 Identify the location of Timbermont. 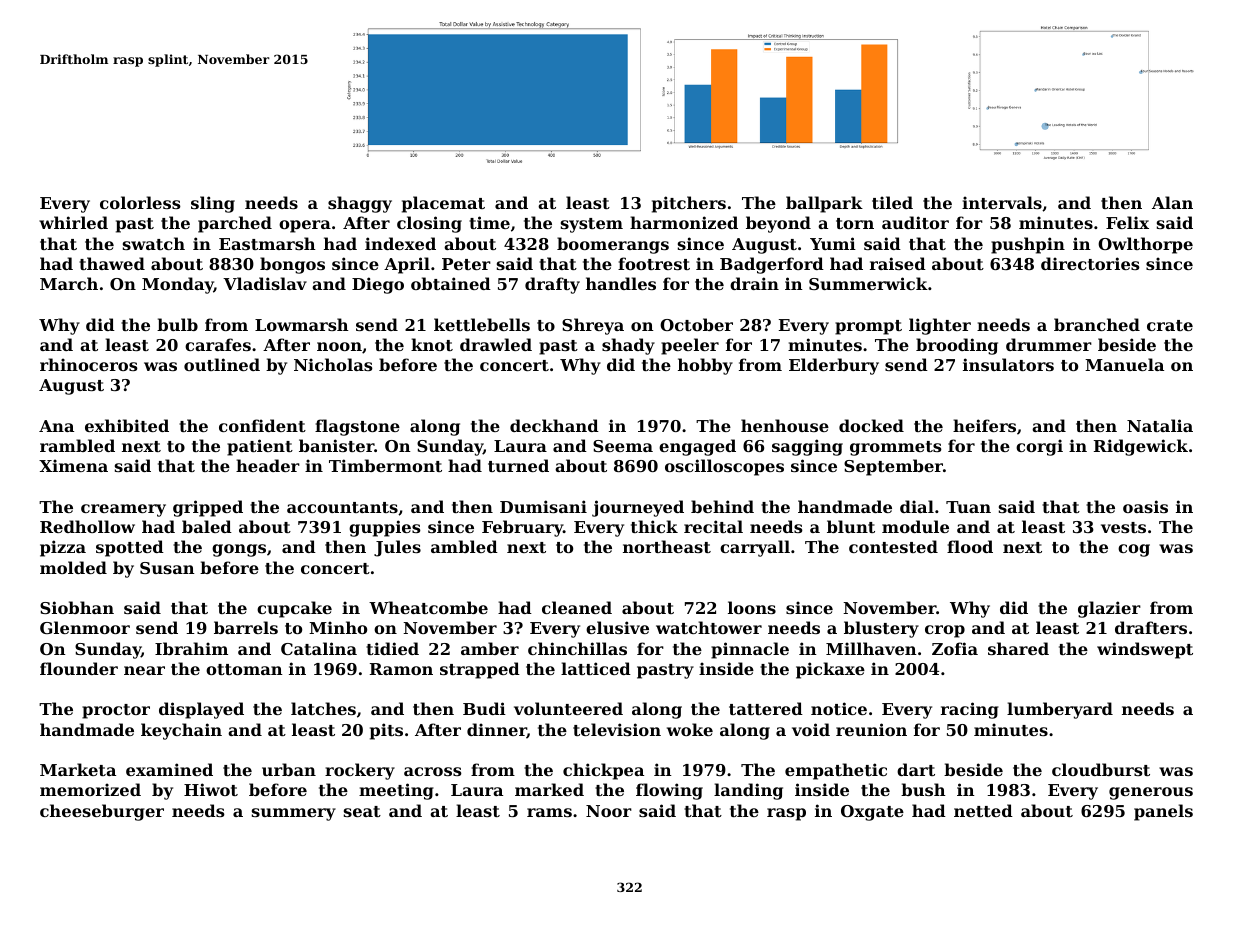
(385, 465).
